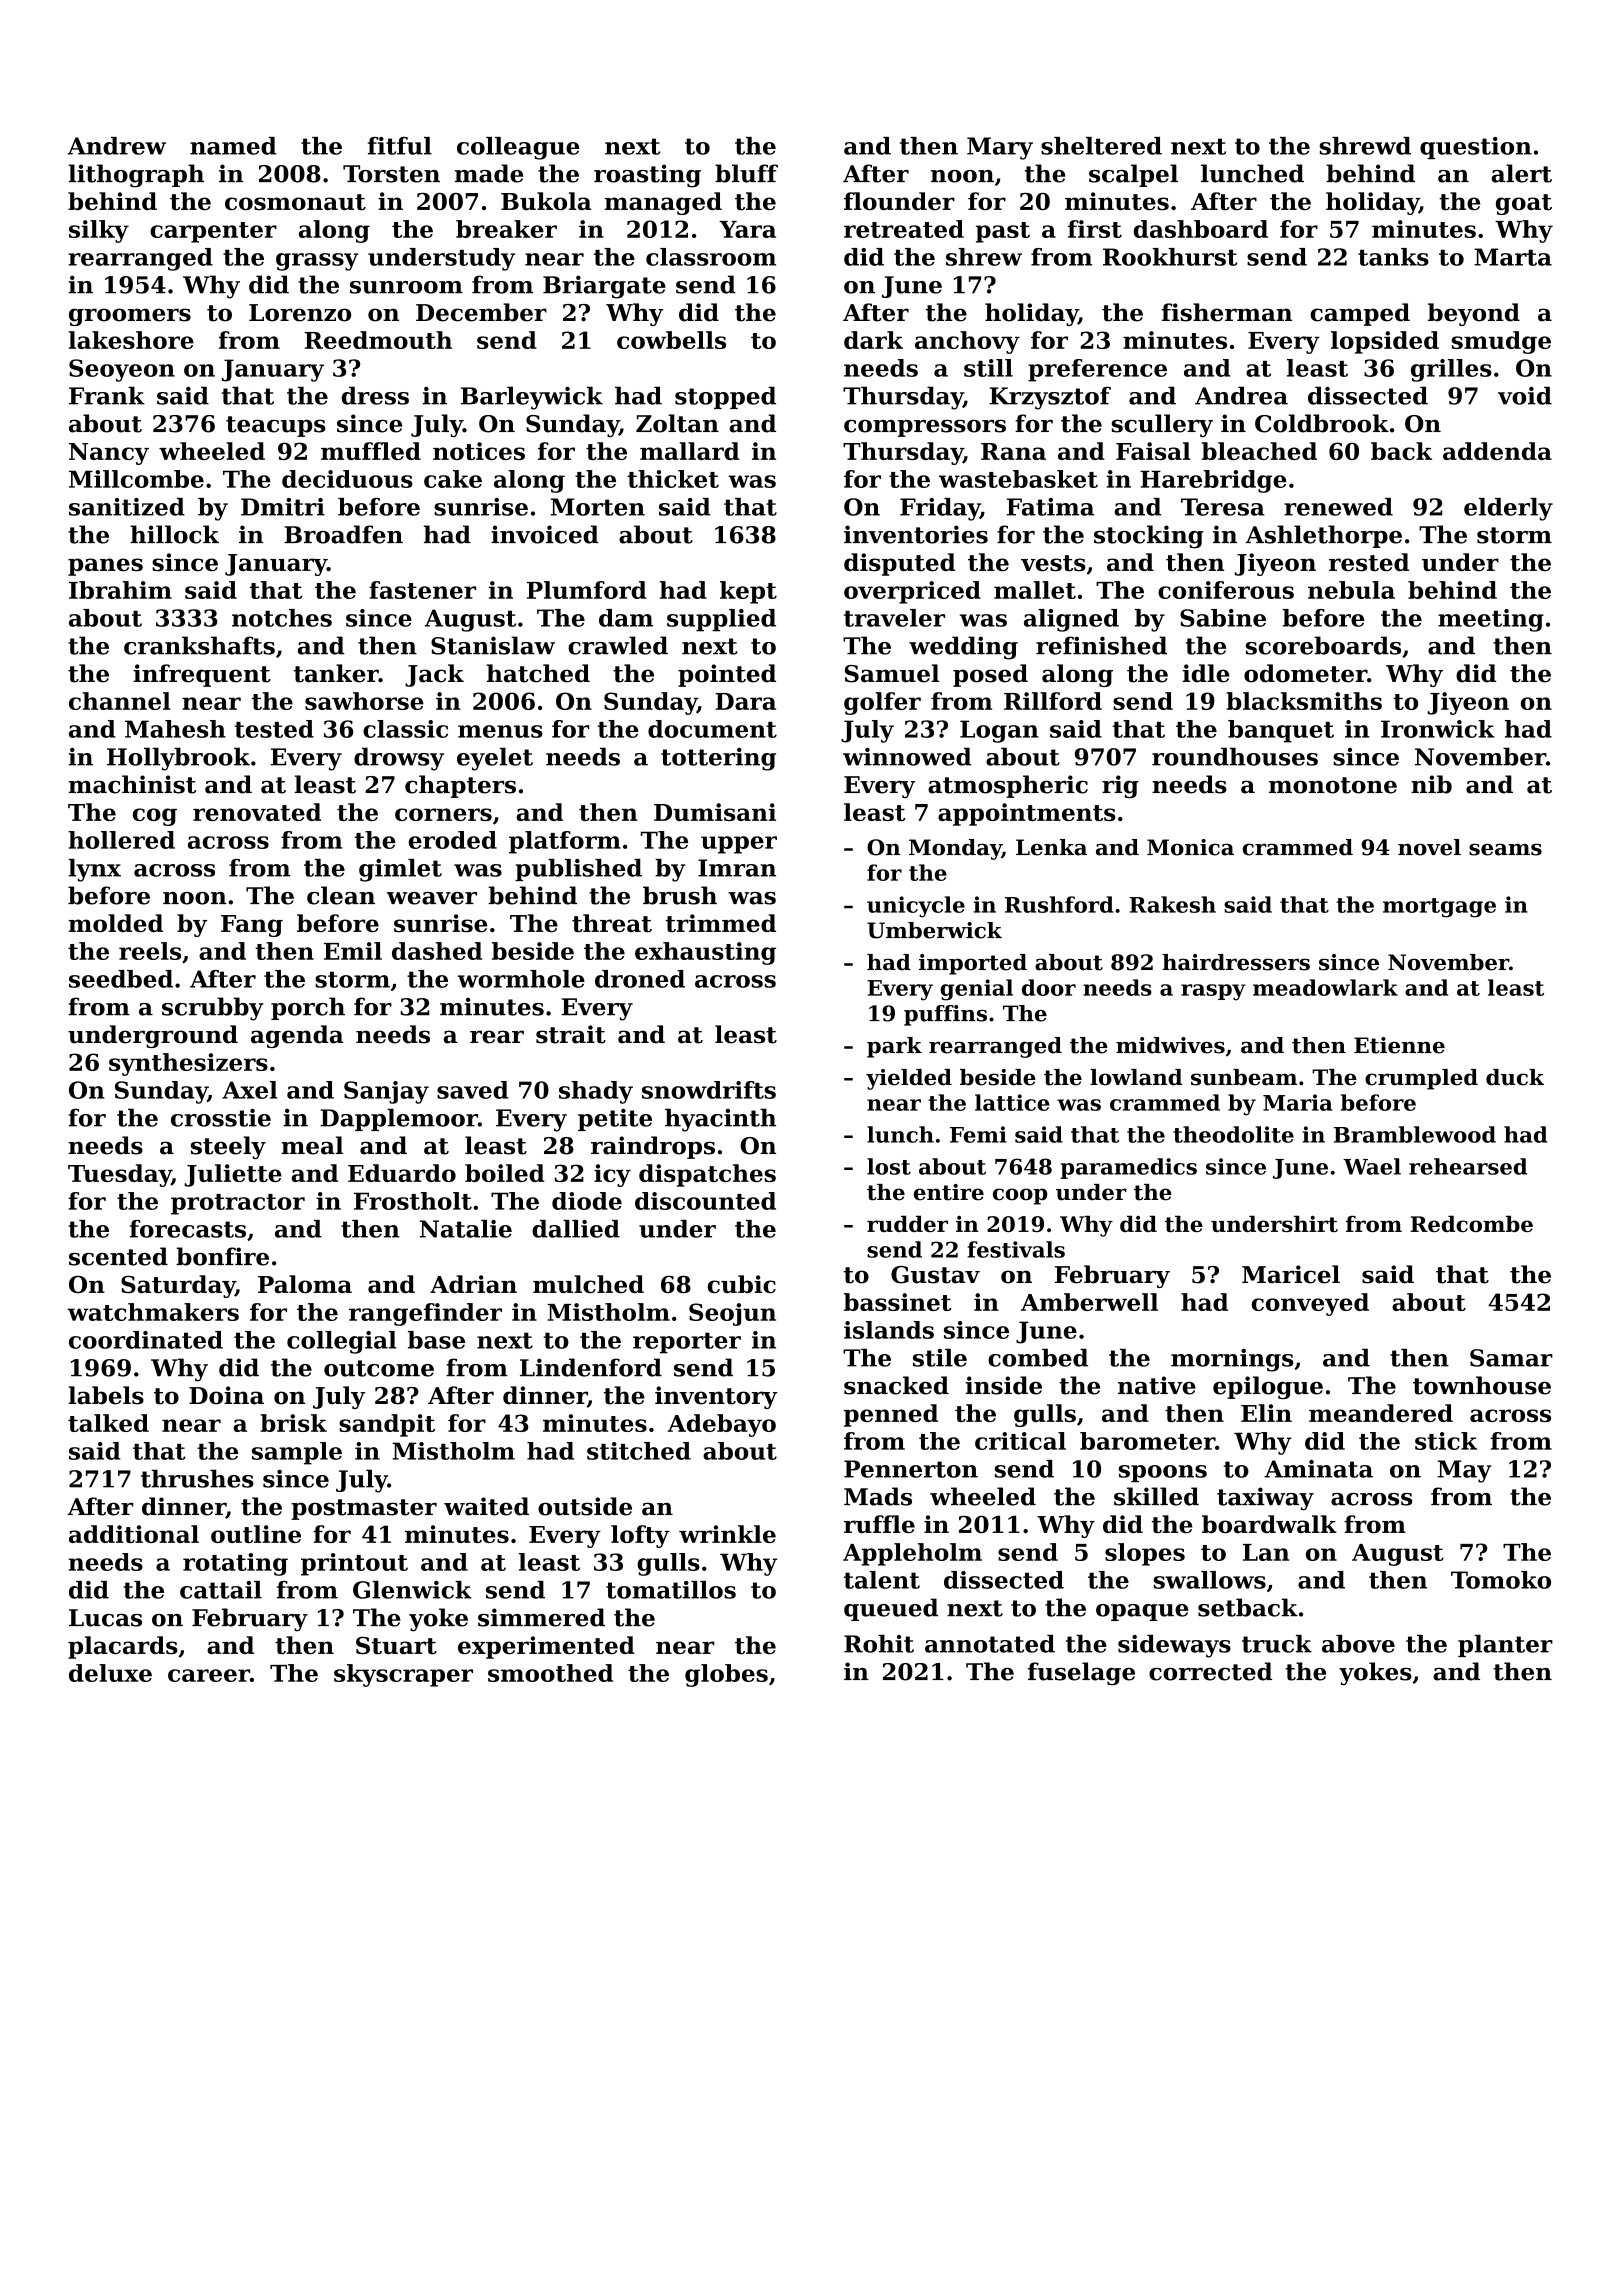 The image size is (1620, 2292). I want to click on sample, so click(297, 1453).
